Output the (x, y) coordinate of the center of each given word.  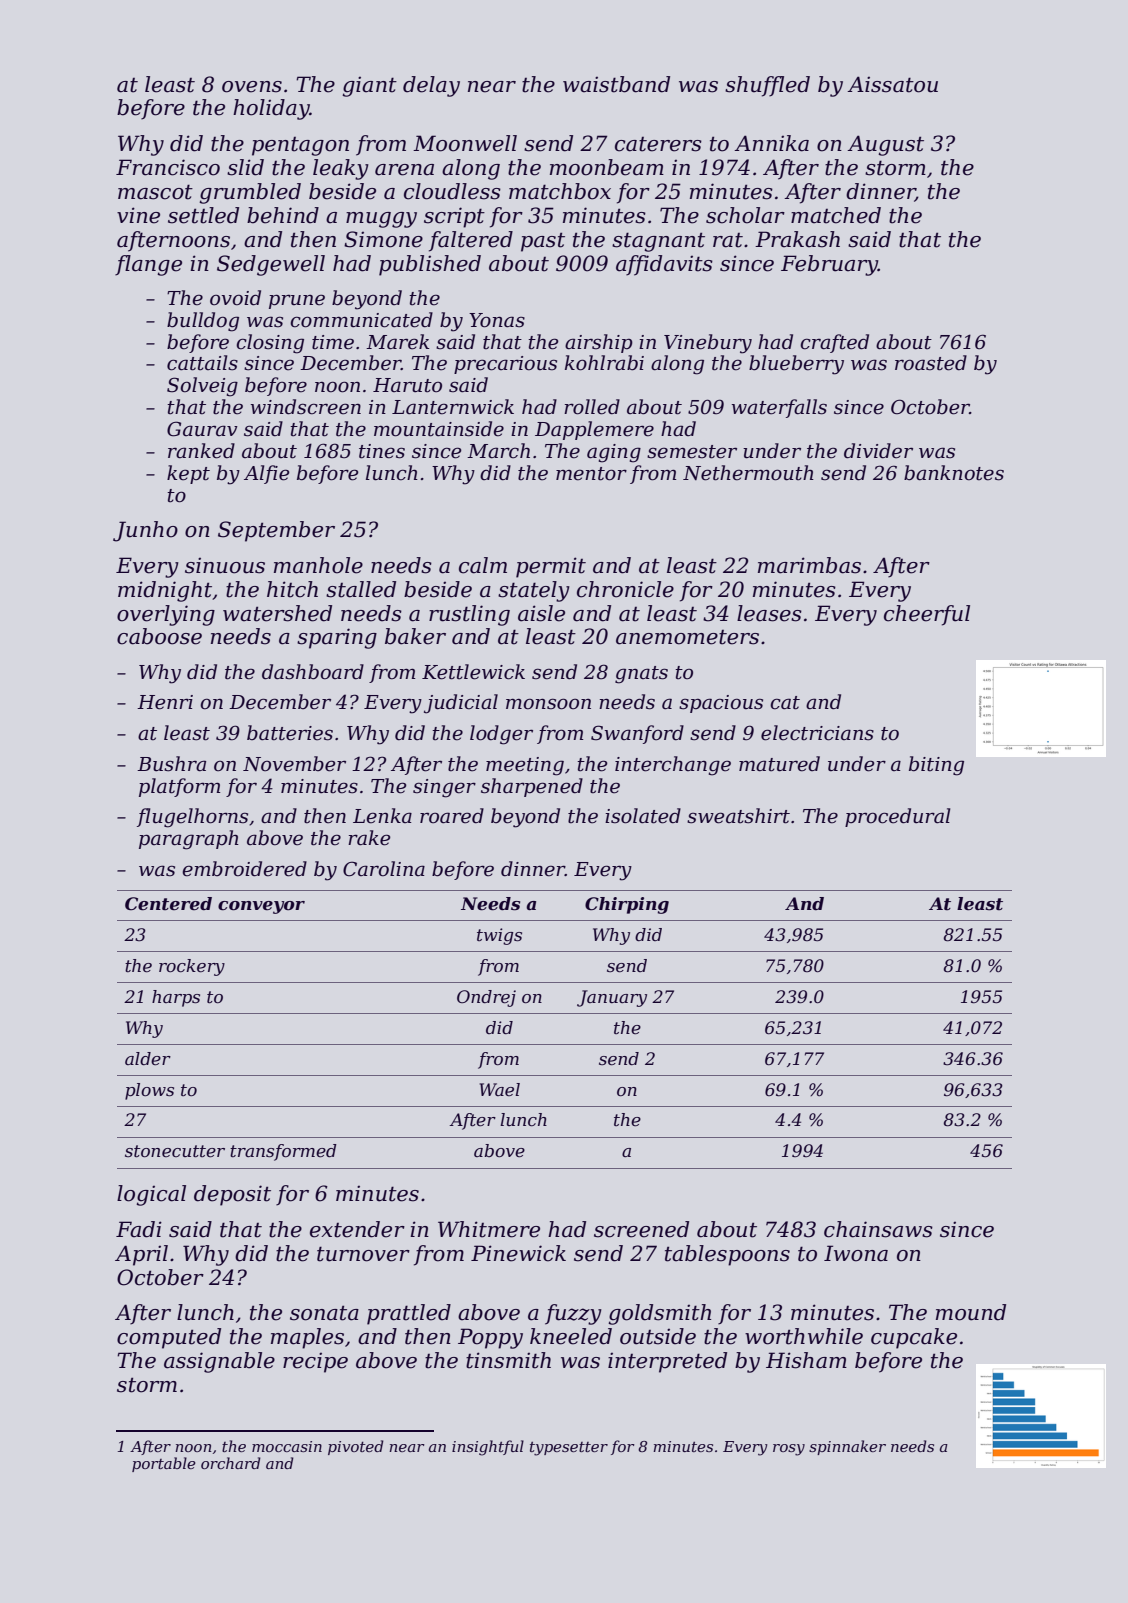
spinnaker (847, 1447)
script (454, 217)
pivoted (356, 1447)
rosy (789, 1450)
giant (369, 86)
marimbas (809, 565)
